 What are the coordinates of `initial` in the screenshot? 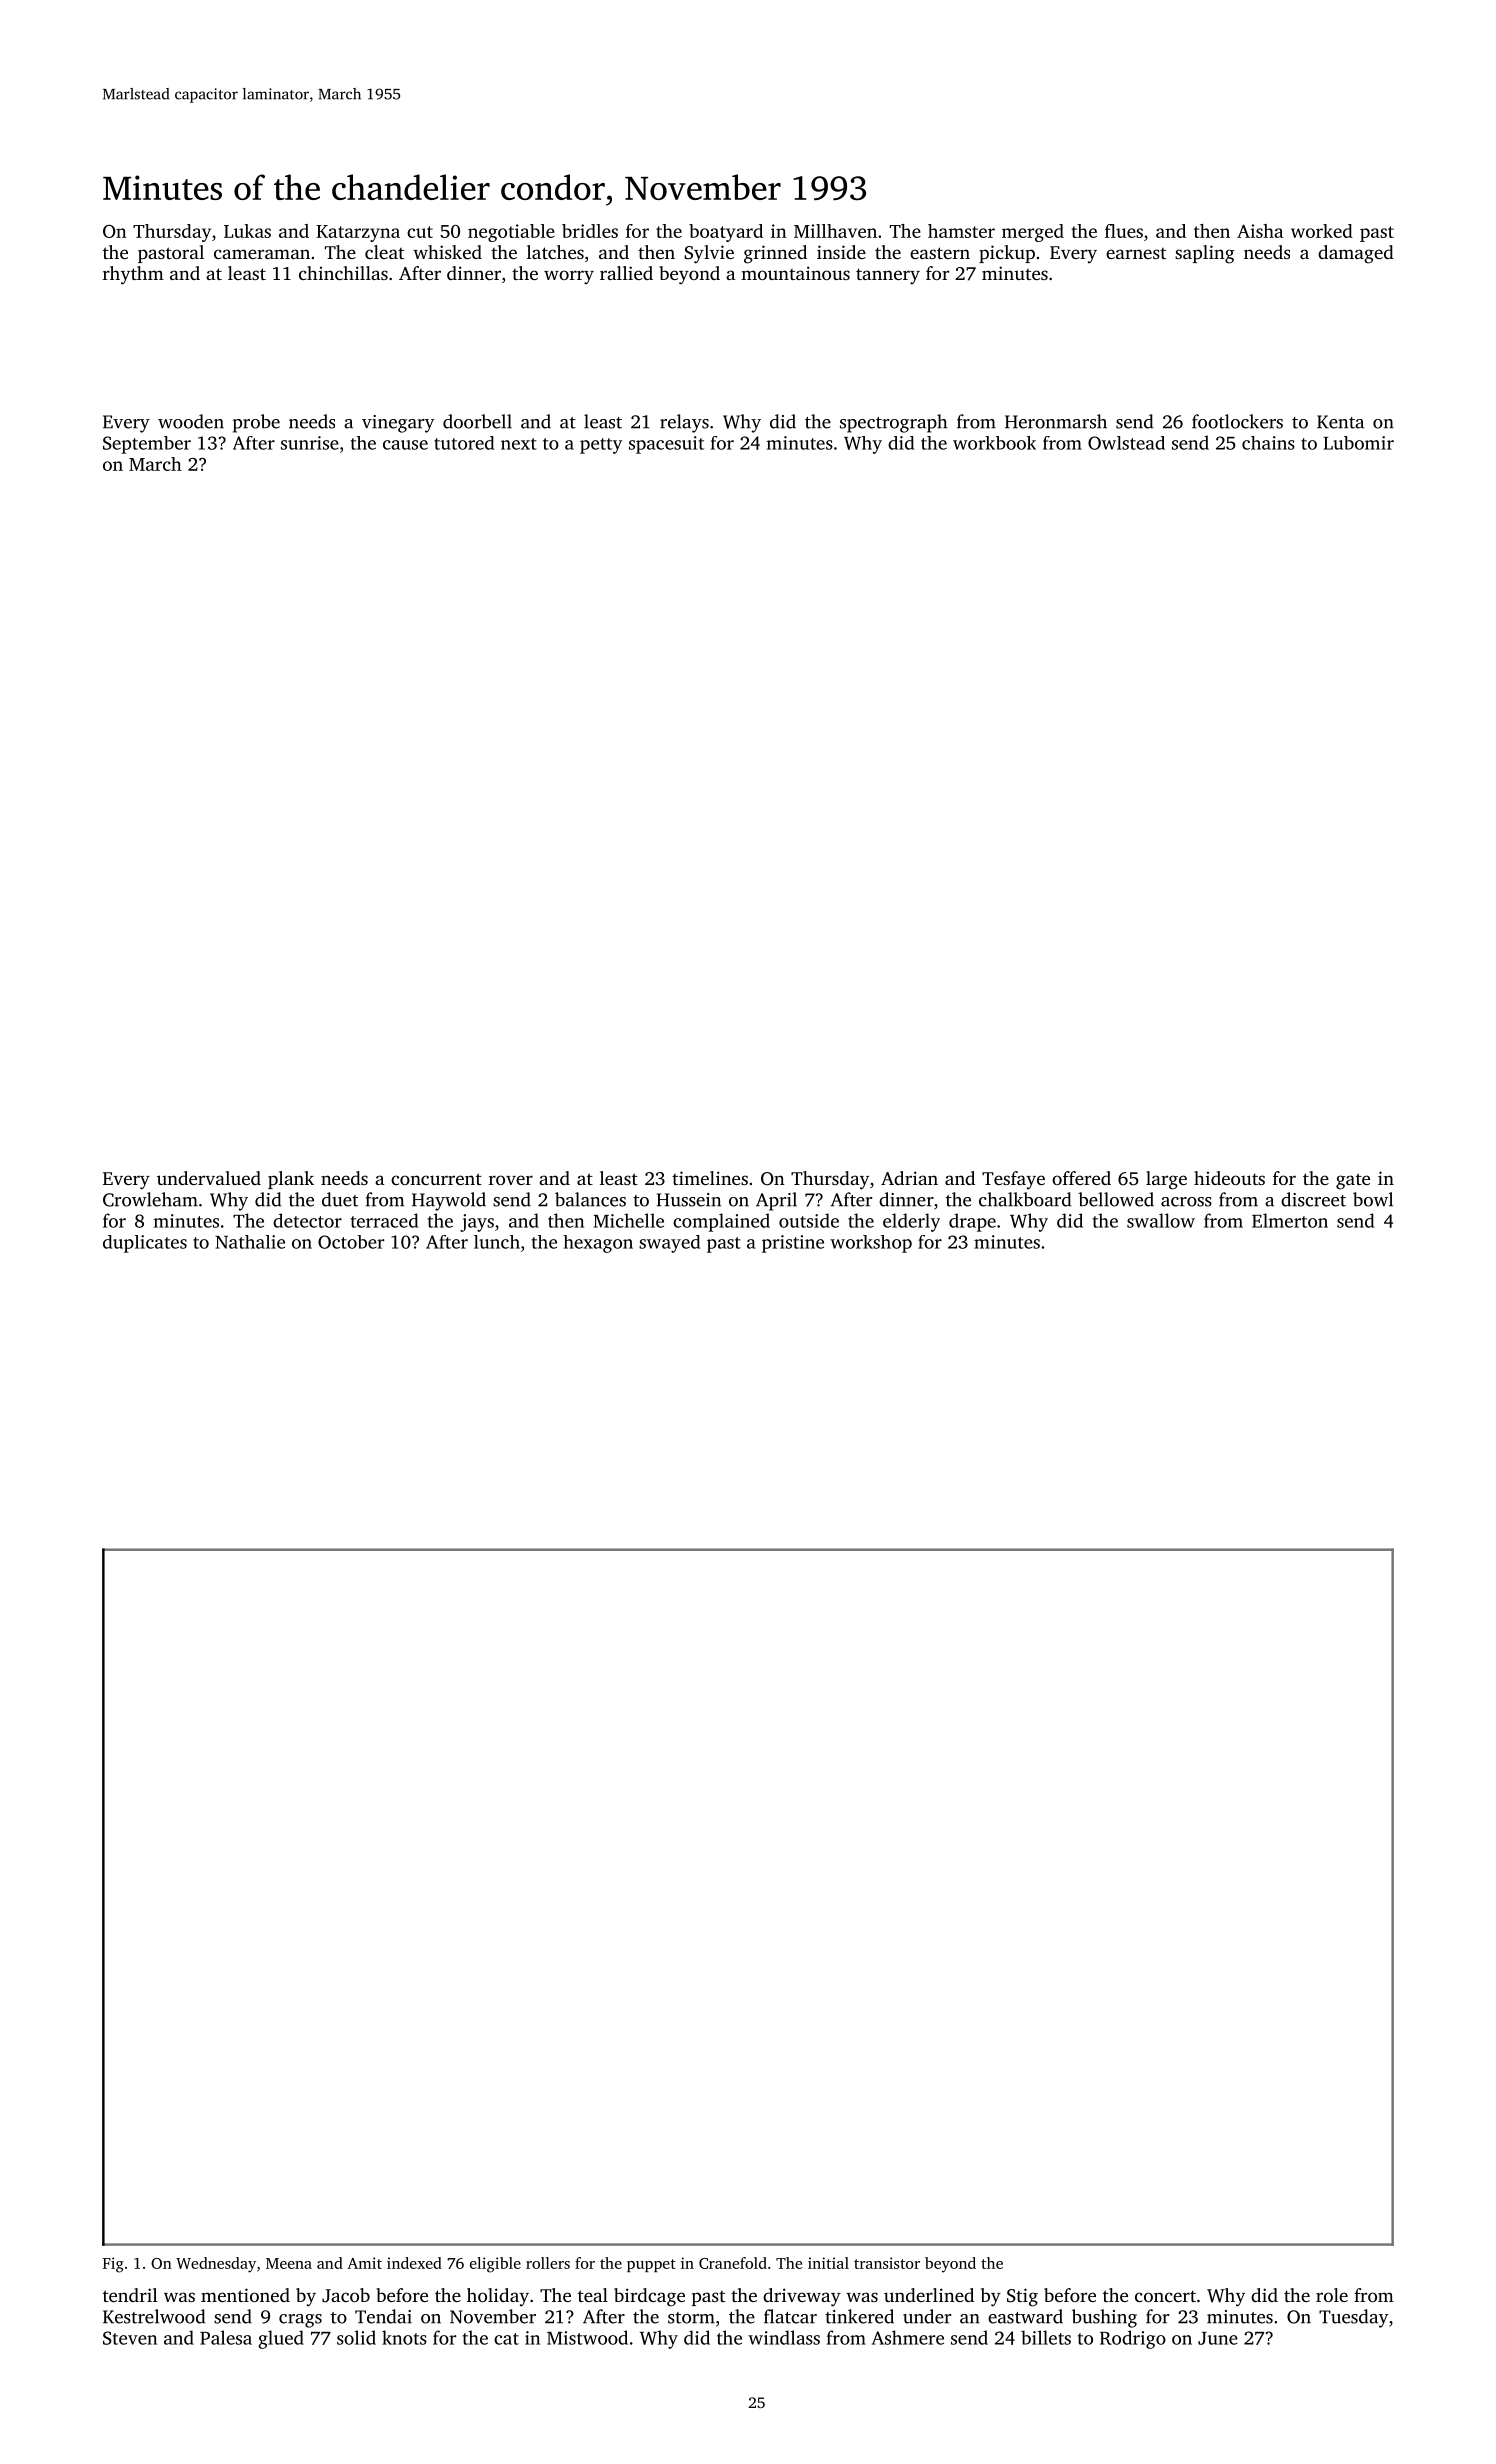 It's located at (828, 2263).
